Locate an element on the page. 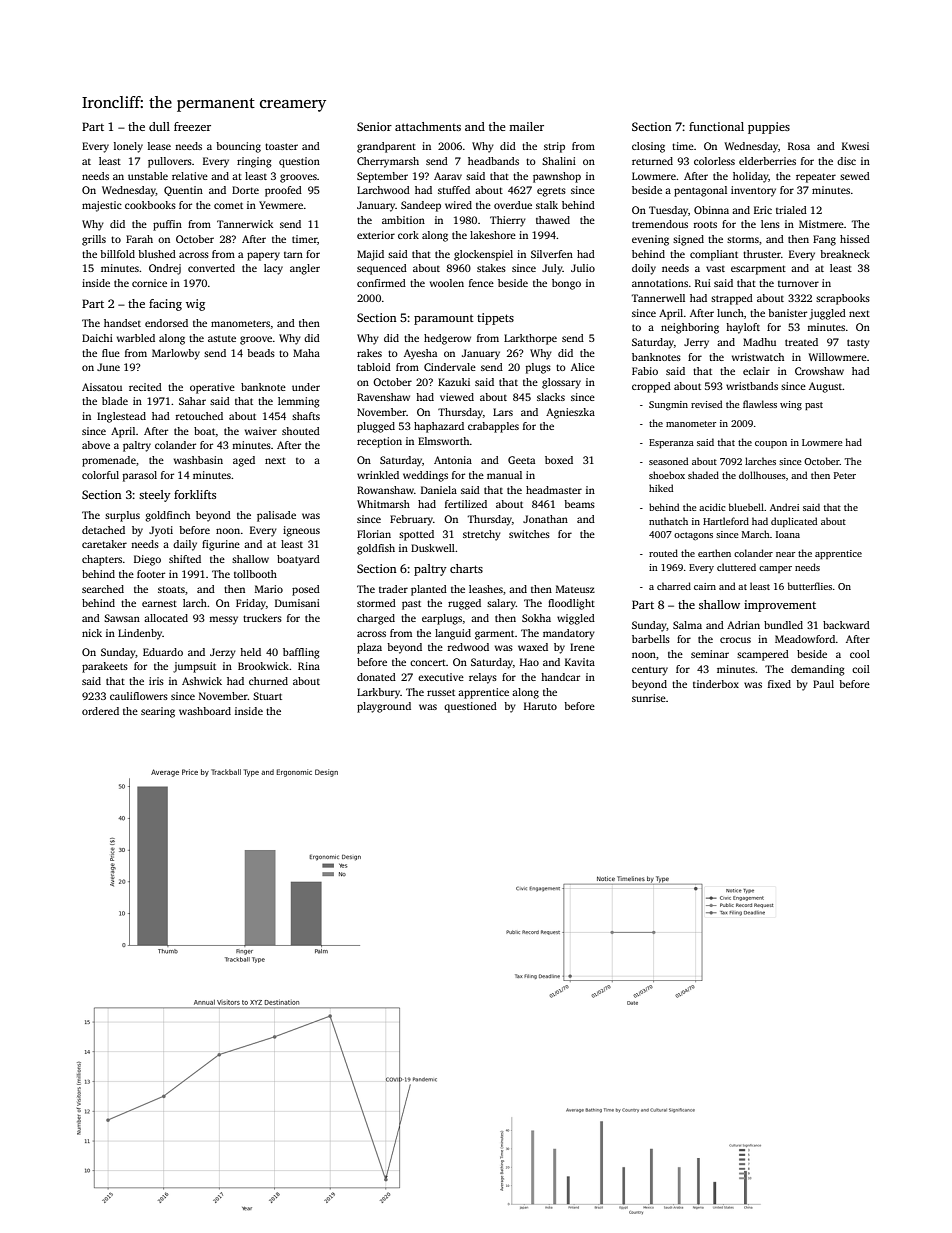  bundled is located at coordinates (783, 625).
